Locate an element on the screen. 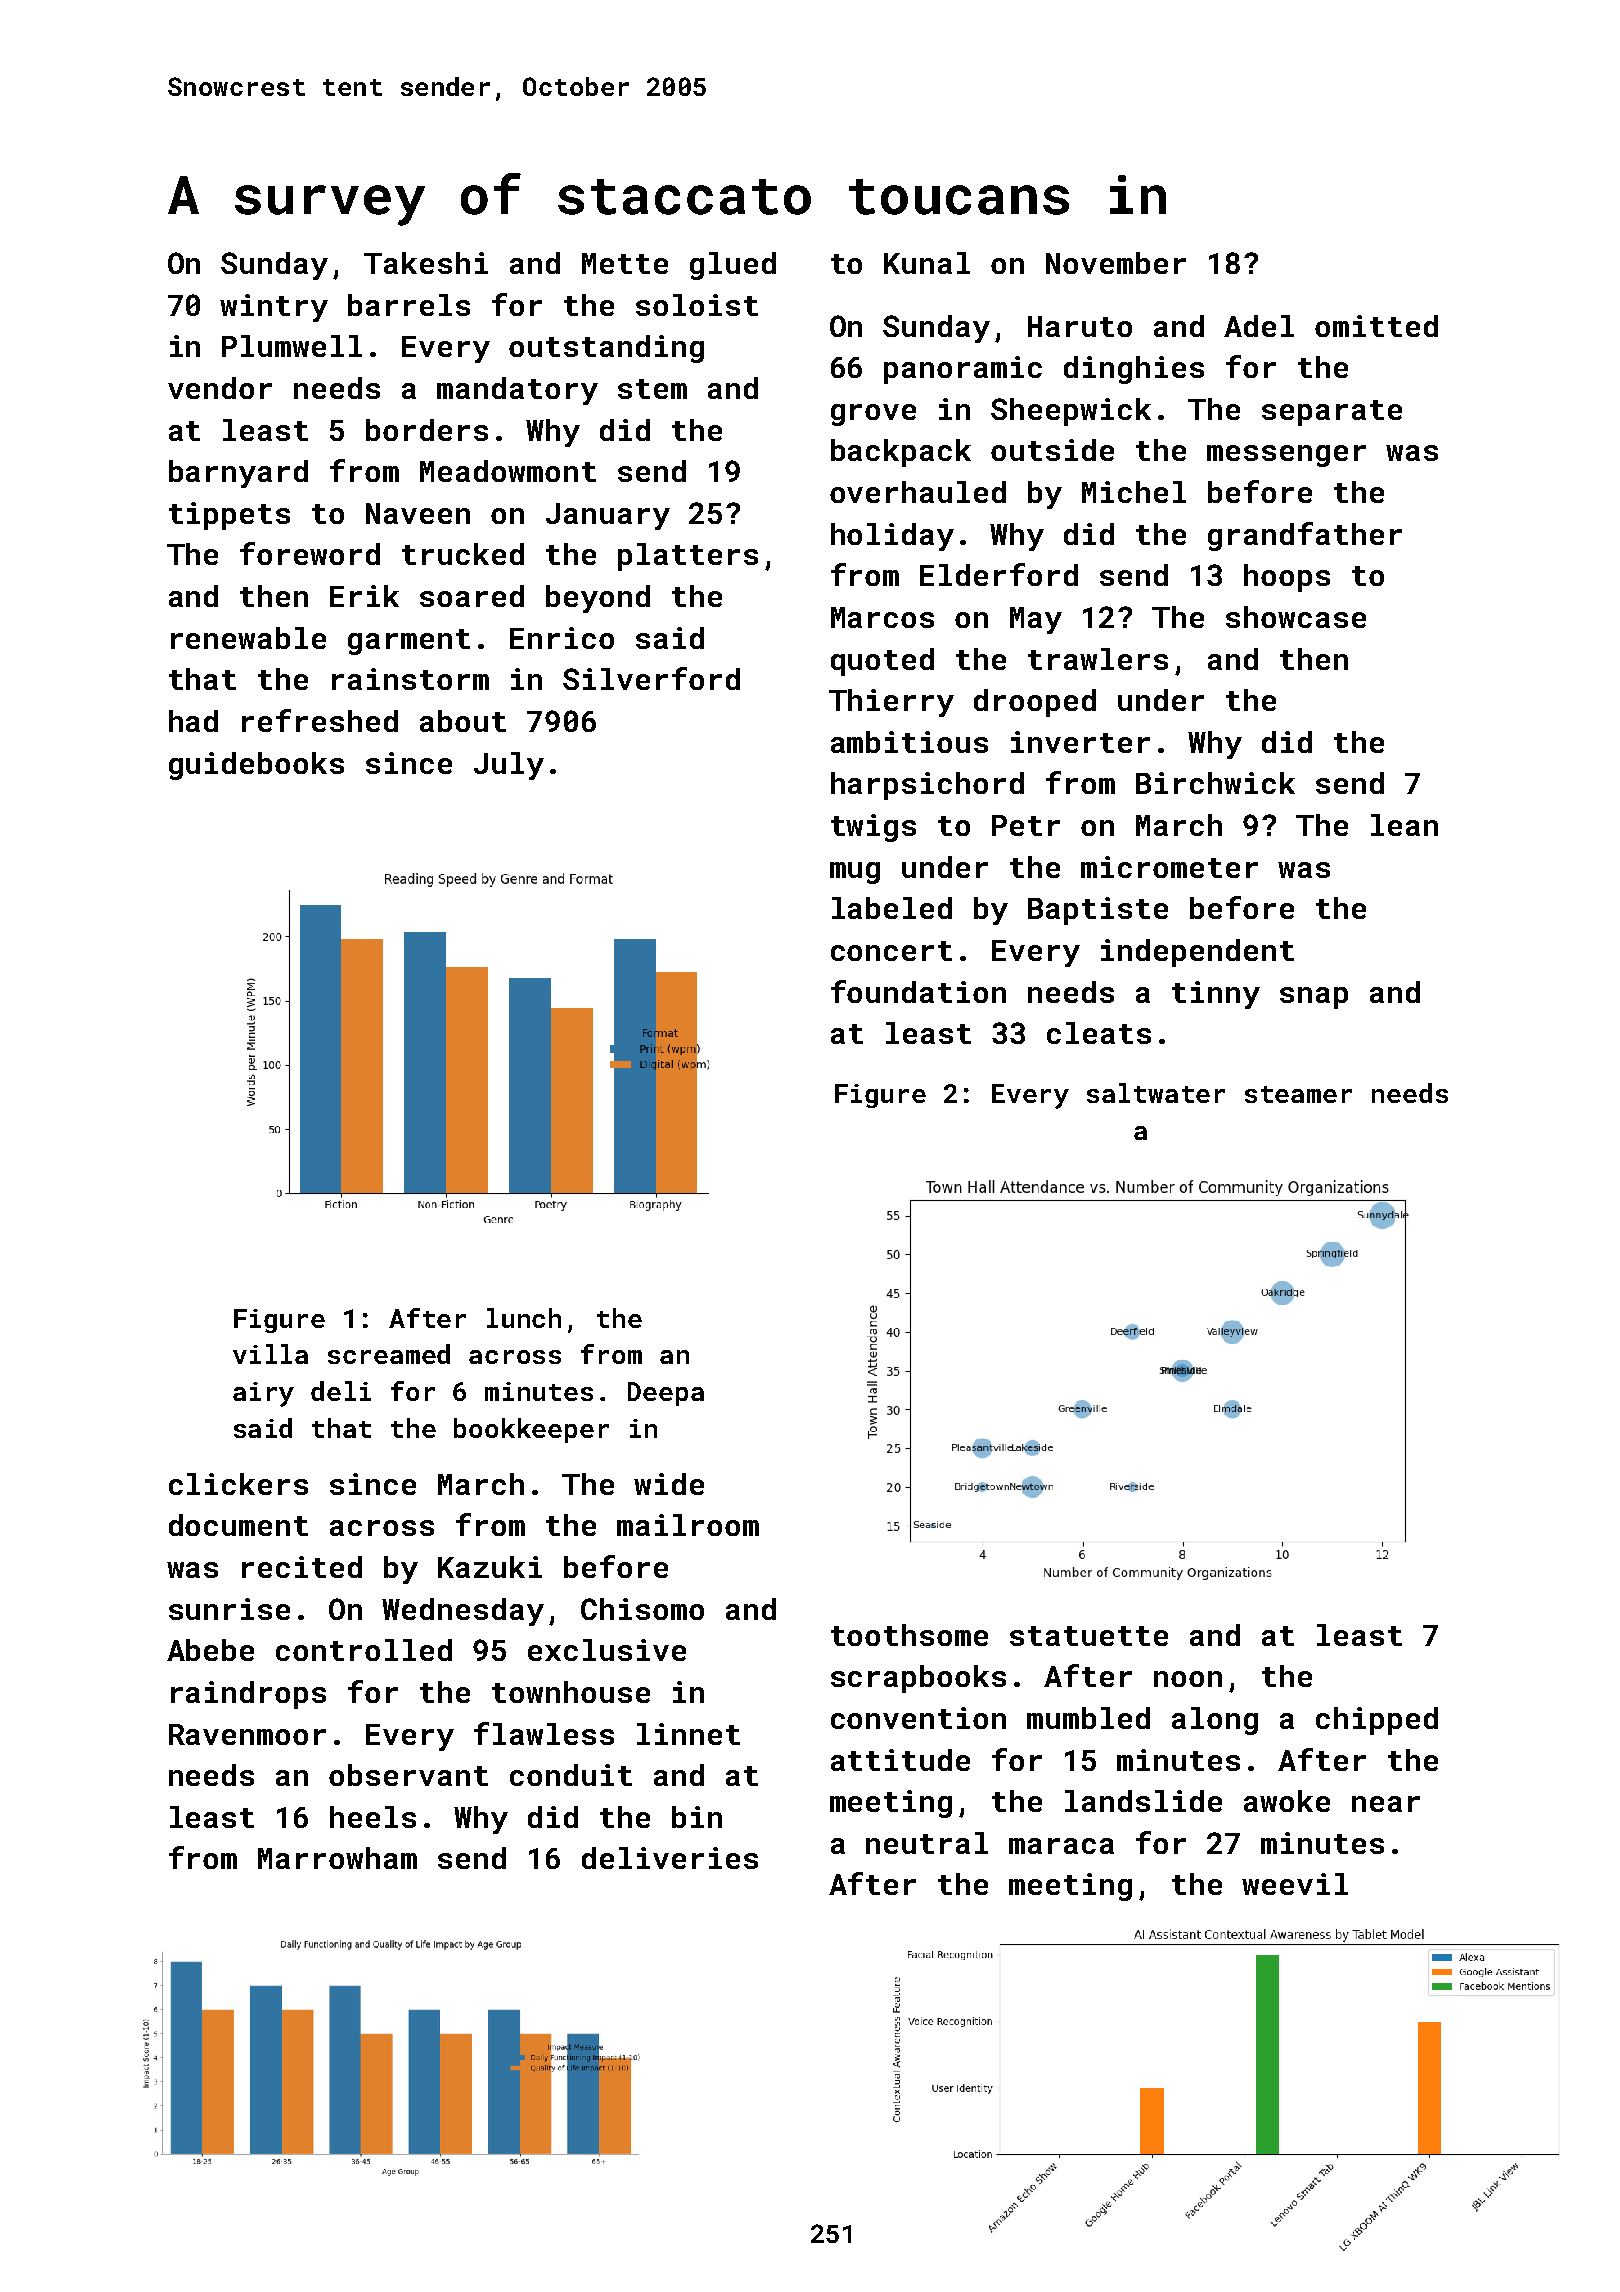 Image resolution: width=1620 pixels, height=2292 pixels. garment is located at coordinates (409, 642).
